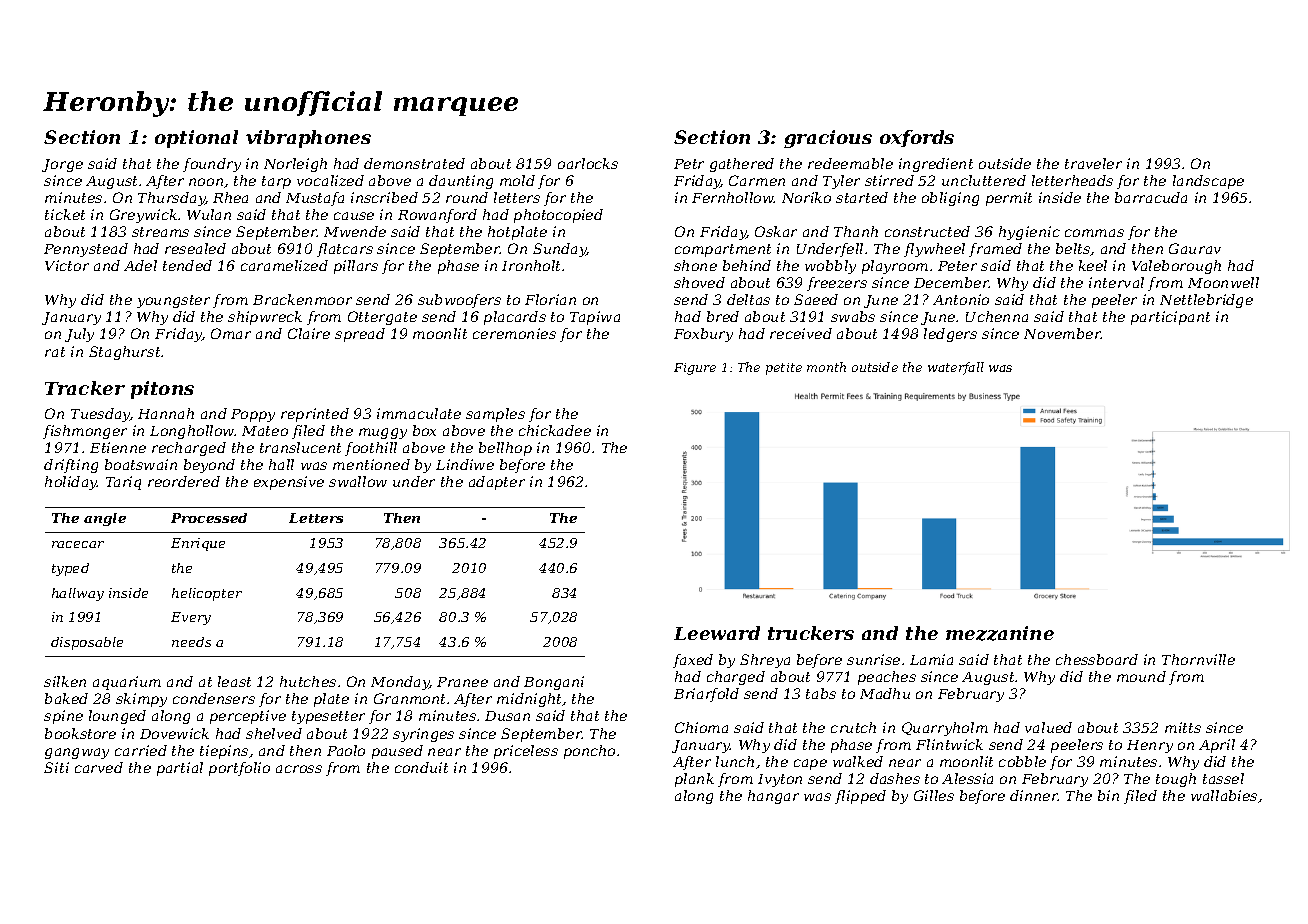 The width and height of the screenshot is (1308, 924). What do you see at coordinates (231, 333) in the screenshot?
I see `Omar` at bounding box center [231, 333].
